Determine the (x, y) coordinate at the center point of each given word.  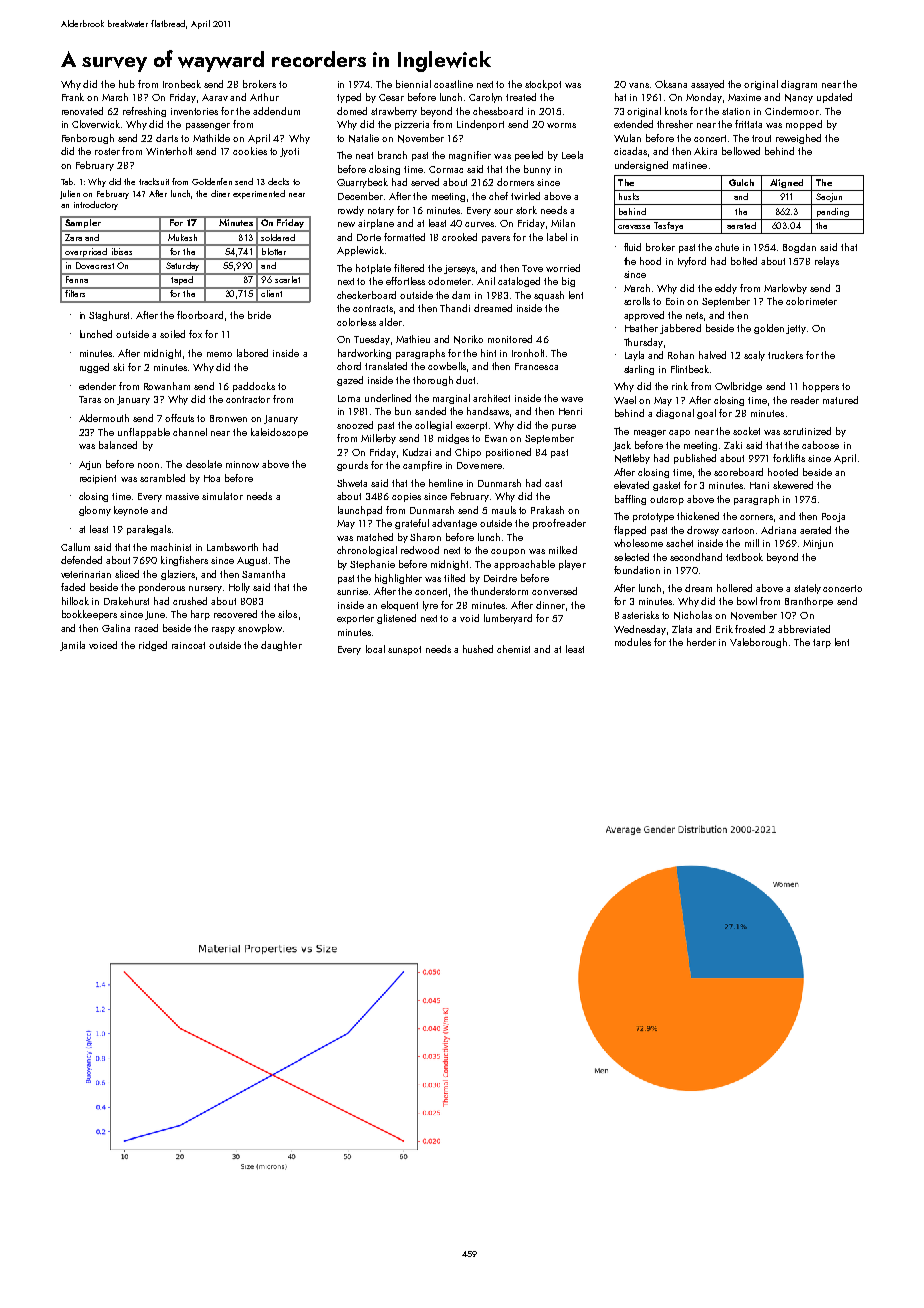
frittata (748, 124)
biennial (413, 84)
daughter (281, 646)
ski (118, 367)
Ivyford (692, 262)
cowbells (447, 366)
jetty (796, 329)
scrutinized (807, 431)
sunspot (404, 650)
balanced (118, 445)
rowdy (351, 211)
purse (564, 427)
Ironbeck (182, 84)
